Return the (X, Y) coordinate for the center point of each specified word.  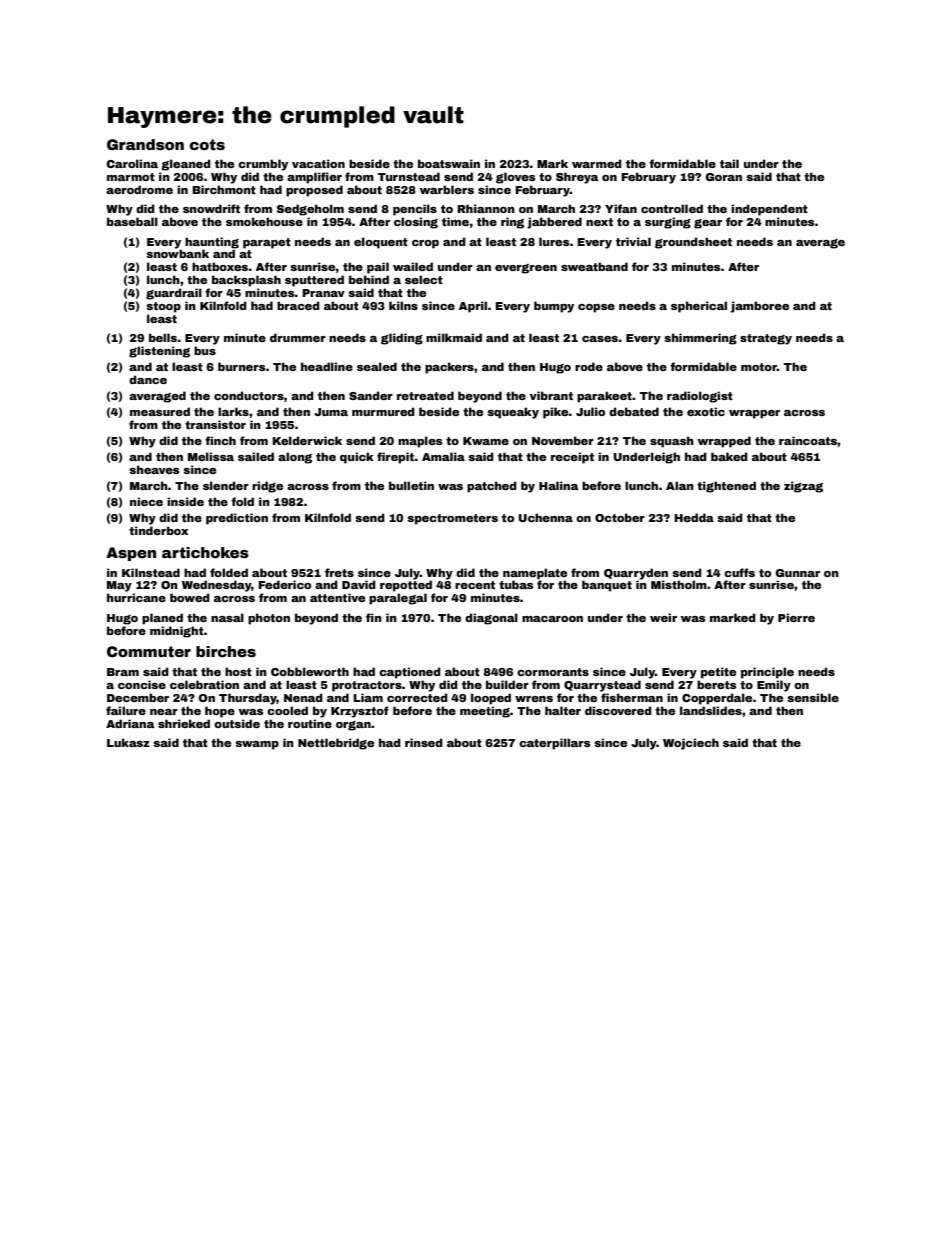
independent (769, 210)
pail (378, 268)
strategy (766, 339)
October (620, 517)
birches (226, 651)
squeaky (513, 413)
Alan (680, 485)
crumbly (263, 165)
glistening (159, 352)
